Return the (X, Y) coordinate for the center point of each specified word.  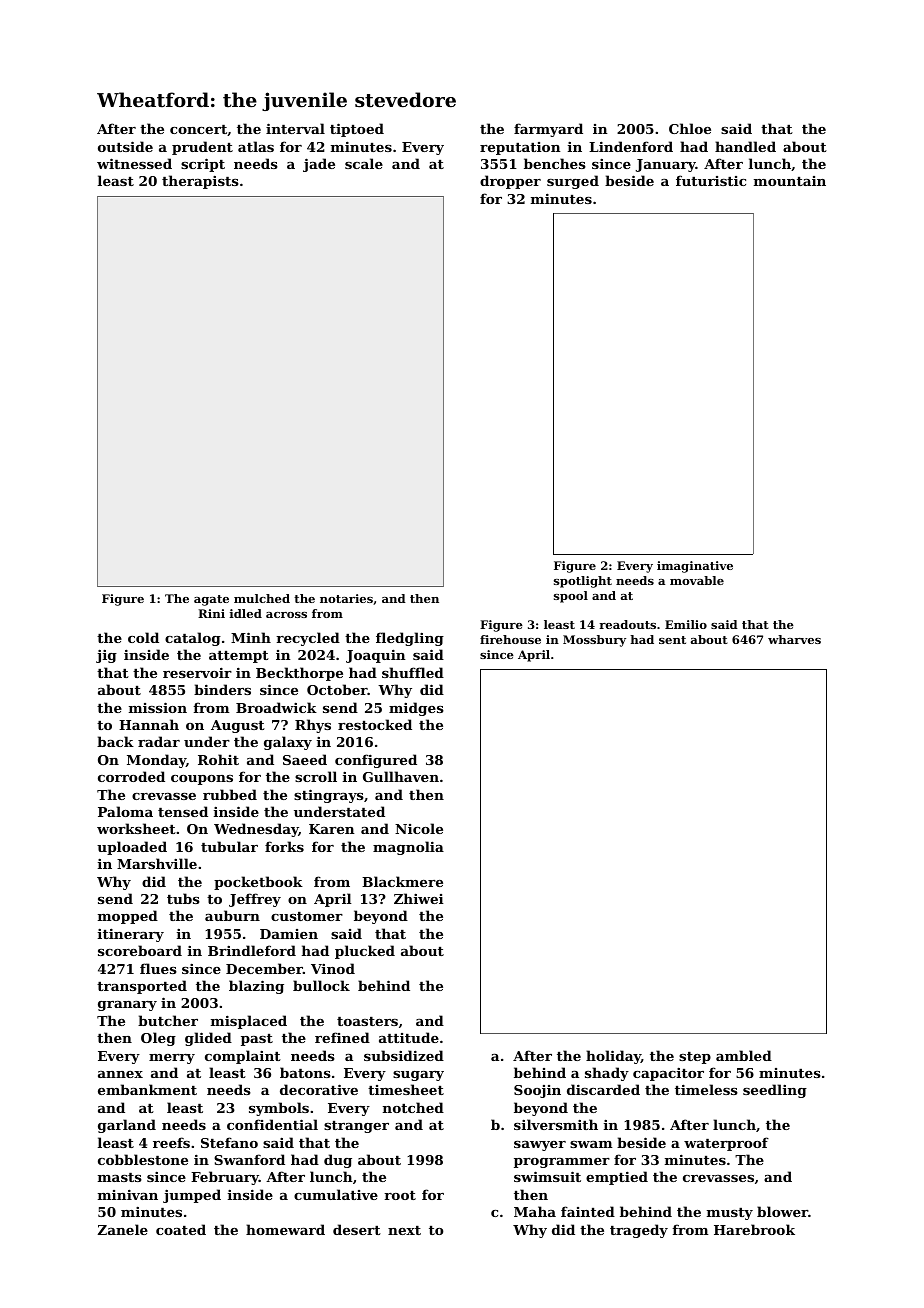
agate (211, 600)
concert (198, 129)
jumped (192, 1196)
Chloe (690, 128)
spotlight (583, 582)
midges (416, 709)
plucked (365, 952)
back (115, 741)
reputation (520, 148)
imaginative (695, 567)
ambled (744, 1055)
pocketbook (258, 883)
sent (672, 640)
